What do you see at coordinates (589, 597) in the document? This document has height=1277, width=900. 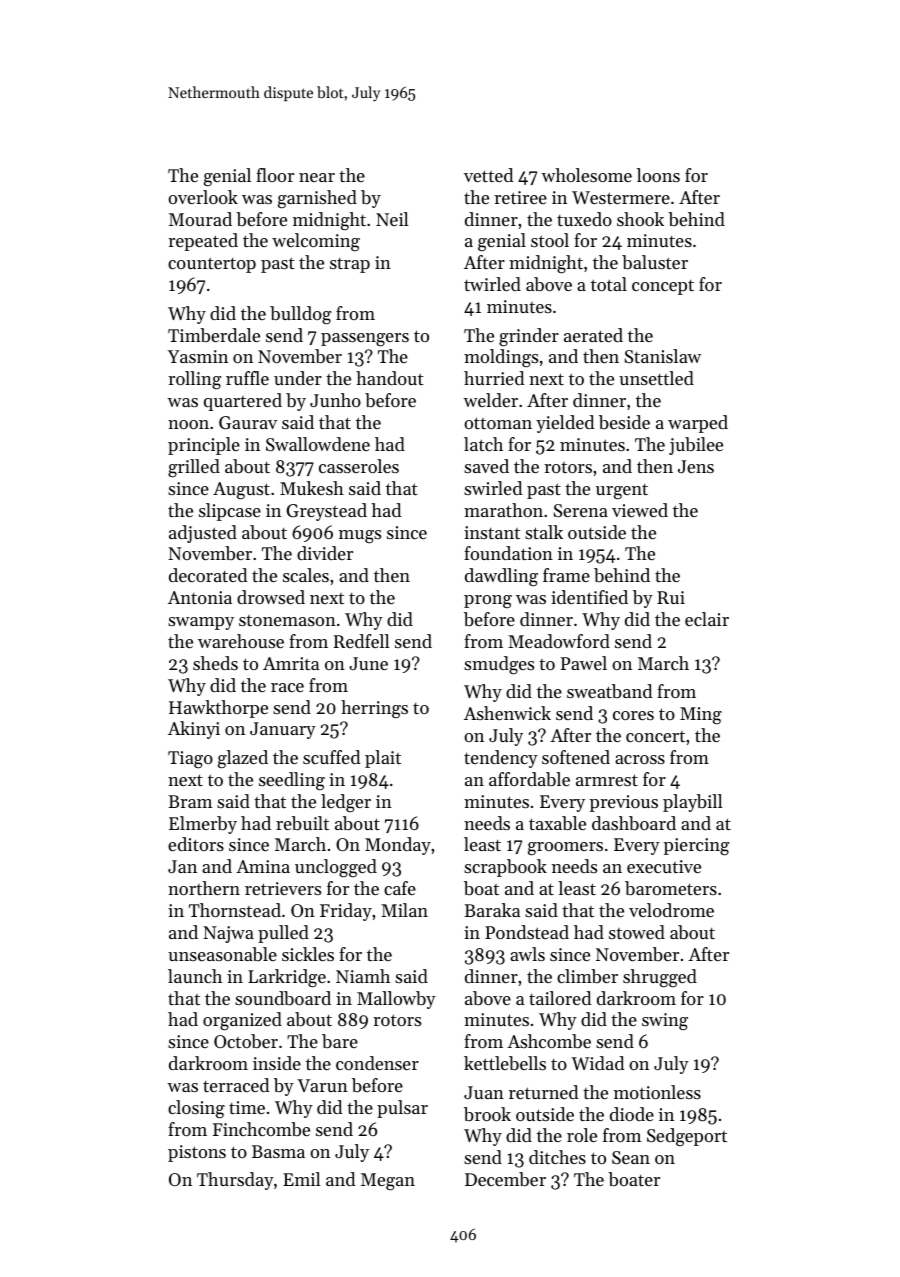 I see `identified` at bounding box center [589, 597].
